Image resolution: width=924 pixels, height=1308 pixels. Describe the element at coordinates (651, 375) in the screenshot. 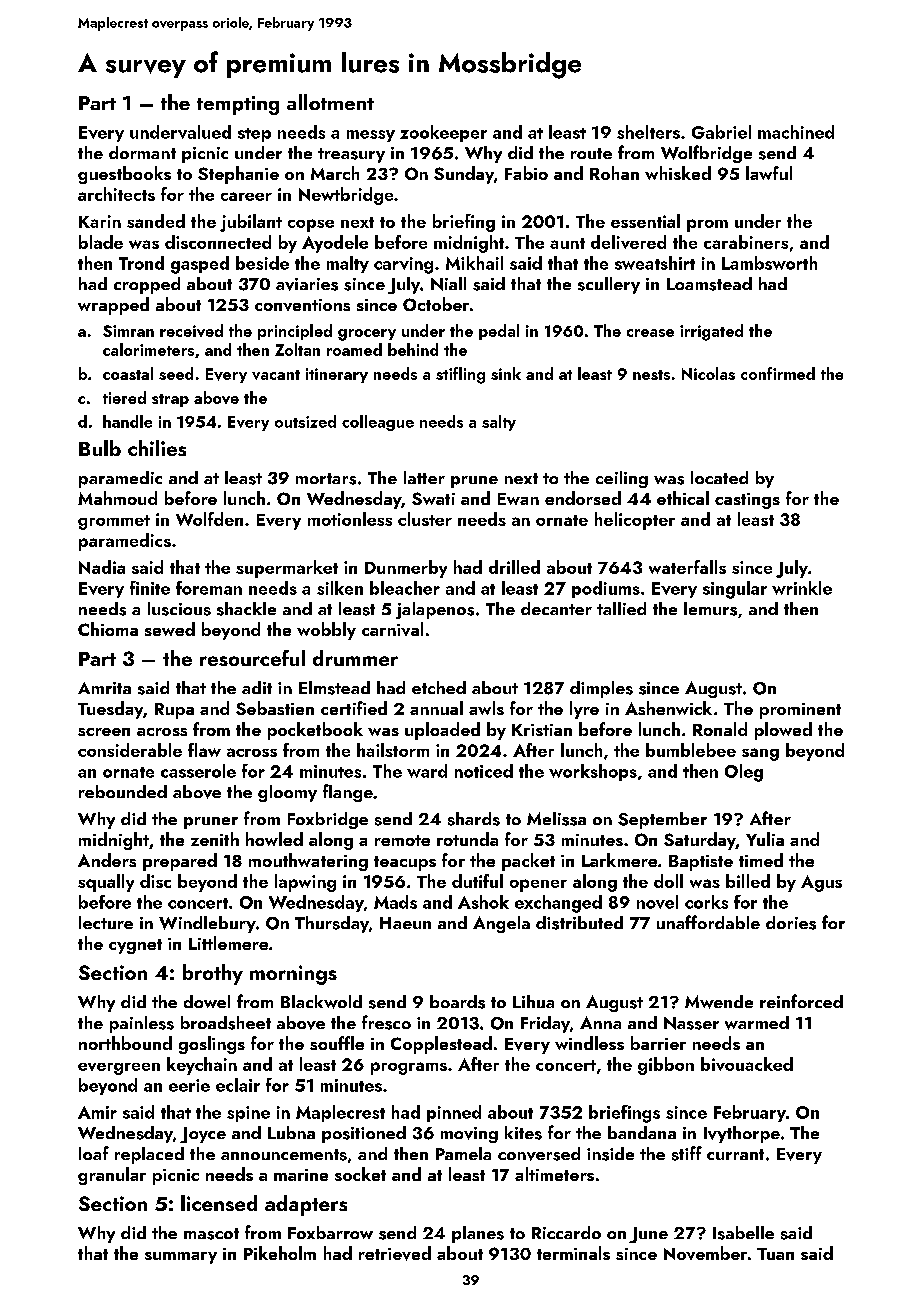

I see `nests` at that location.
